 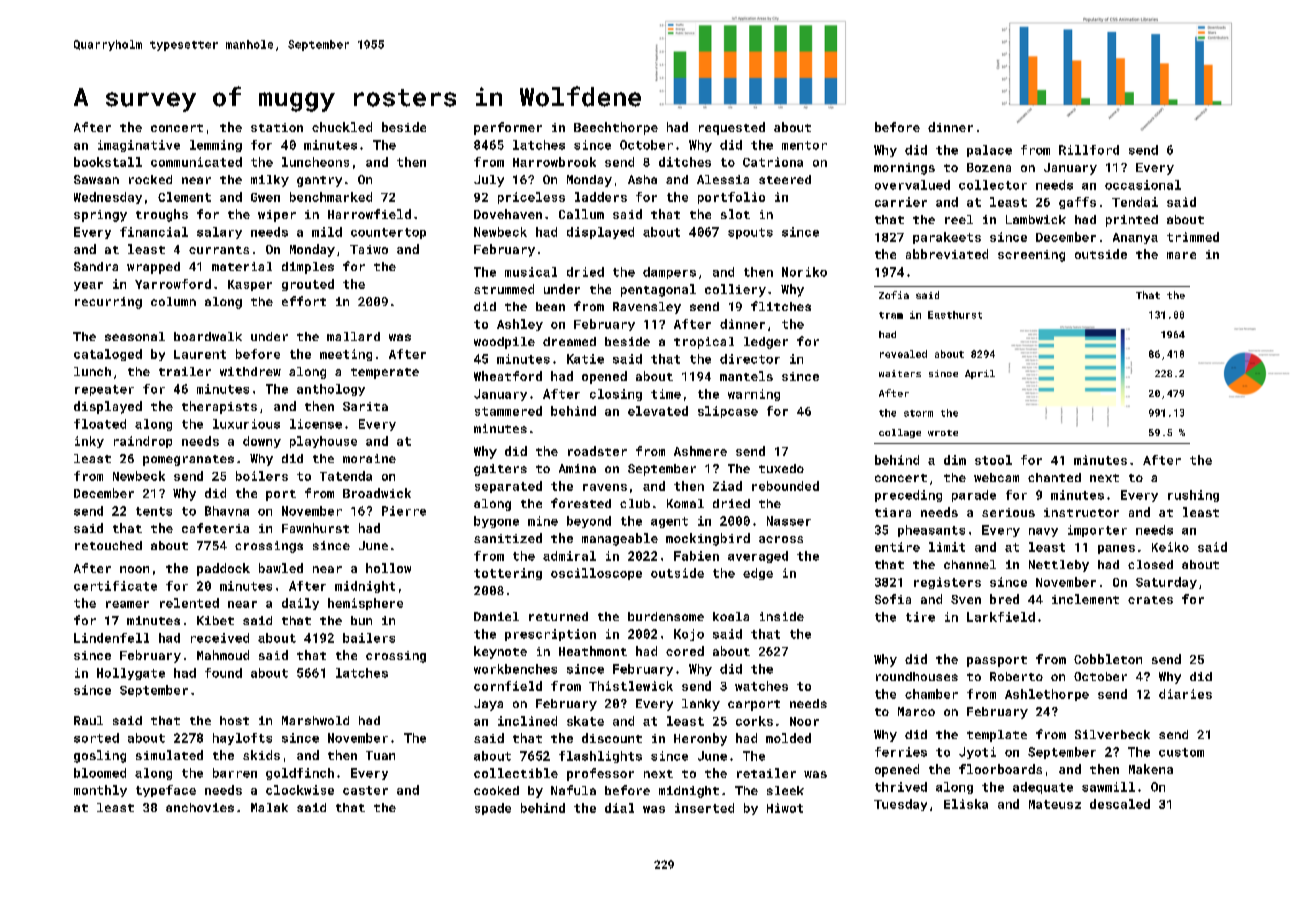 I want to click on boardwalk, so click(x=208, y=336).
